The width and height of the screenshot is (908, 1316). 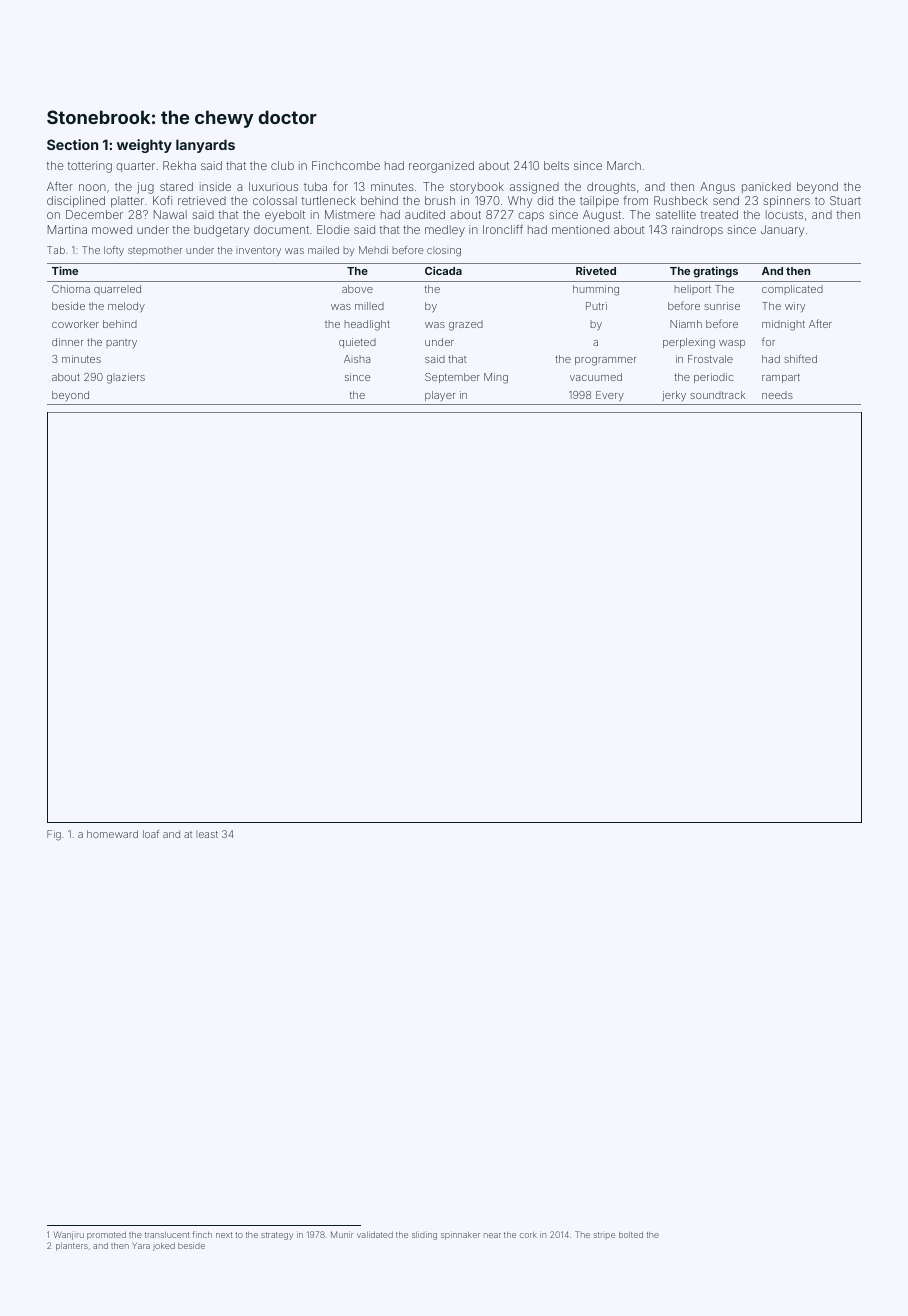 What do you see at coordinates (717, 395) in the screenshot?
I see `soundtrack` at bounding box center [717, 395].
